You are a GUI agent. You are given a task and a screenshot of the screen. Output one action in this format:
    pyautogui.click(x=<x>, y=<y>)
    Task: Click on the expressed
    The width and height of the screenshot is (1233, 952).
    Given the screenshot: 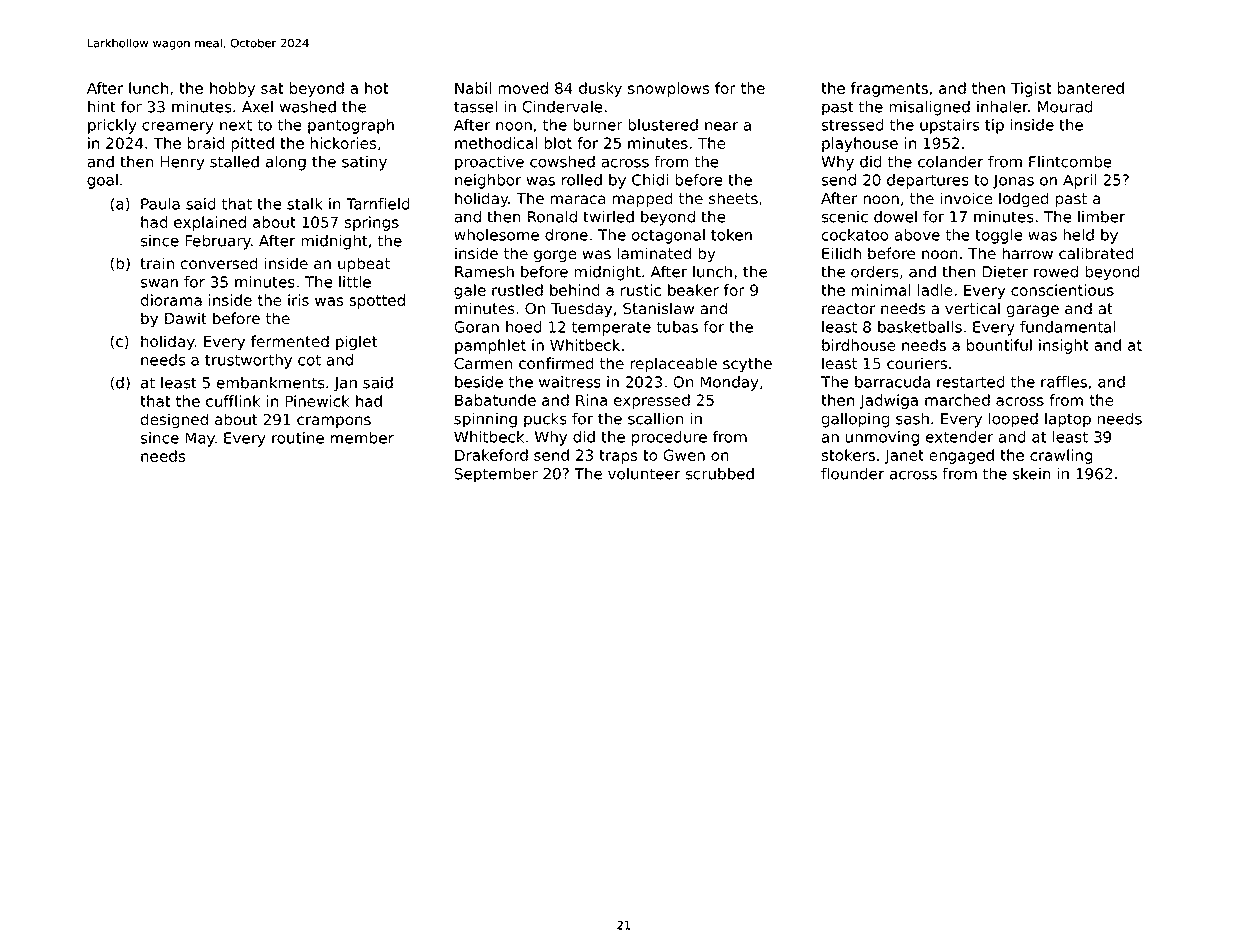 What is the action you would take?
    pyautogui.click(x=651, y=401)
